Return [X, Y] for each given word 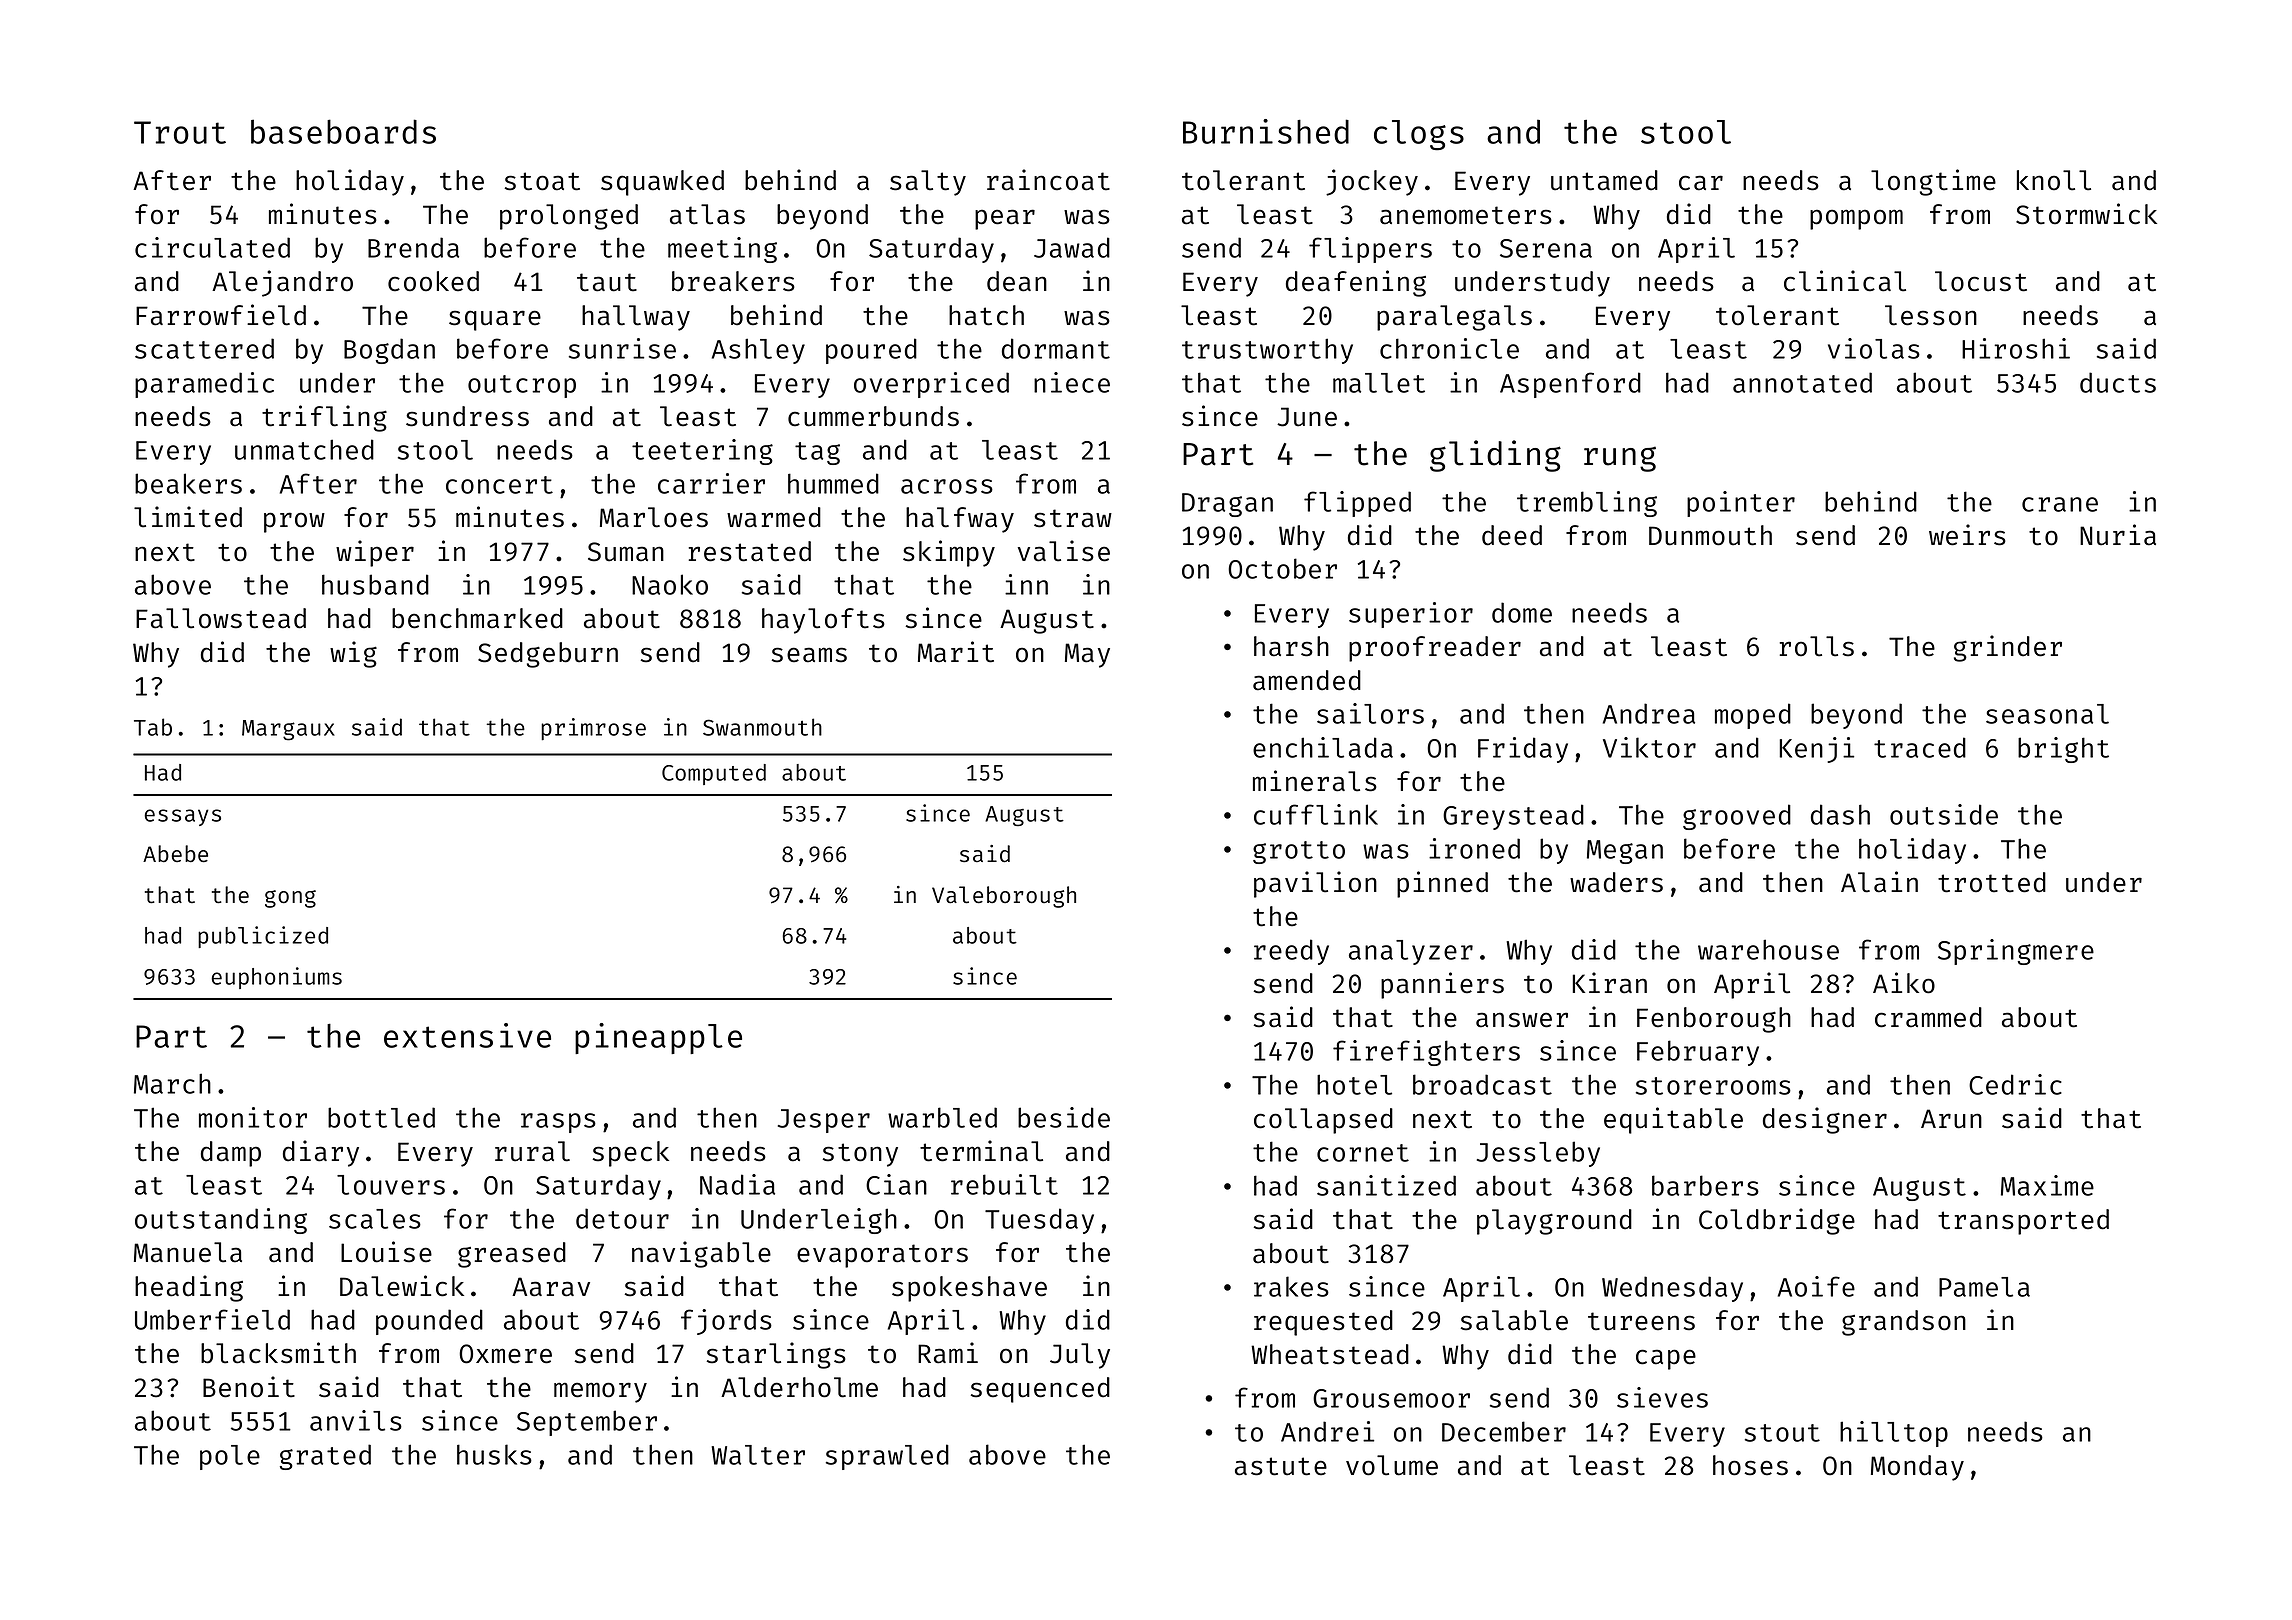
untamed [1604, 180]
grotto [1299, 852]
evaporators [882, 1256]
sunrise [622, 348]
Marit [956, 652]
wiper [375, 553]
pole [230, 1457]
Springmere [2016, 952]
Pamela [1984, 1287]
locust [1981, 281]
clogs [1419, 135]
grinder [2008, 648]
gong [290, 899]
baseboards [343, 131]
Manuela [188, 1252]
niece [1072, 382]
